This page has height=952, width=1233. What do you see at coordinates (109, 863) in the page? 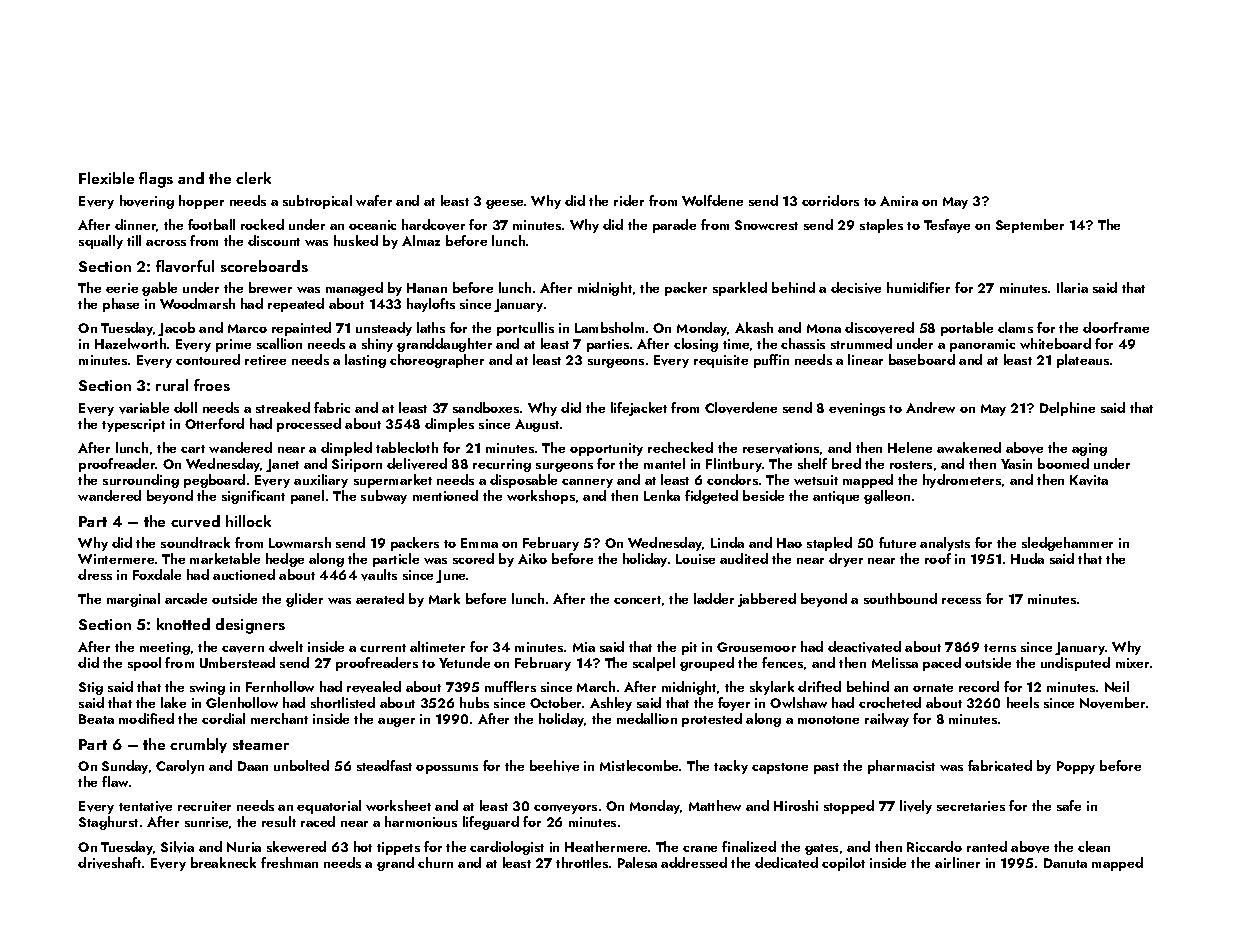
I see `driveshaft` at bounding box center [109, 863].
